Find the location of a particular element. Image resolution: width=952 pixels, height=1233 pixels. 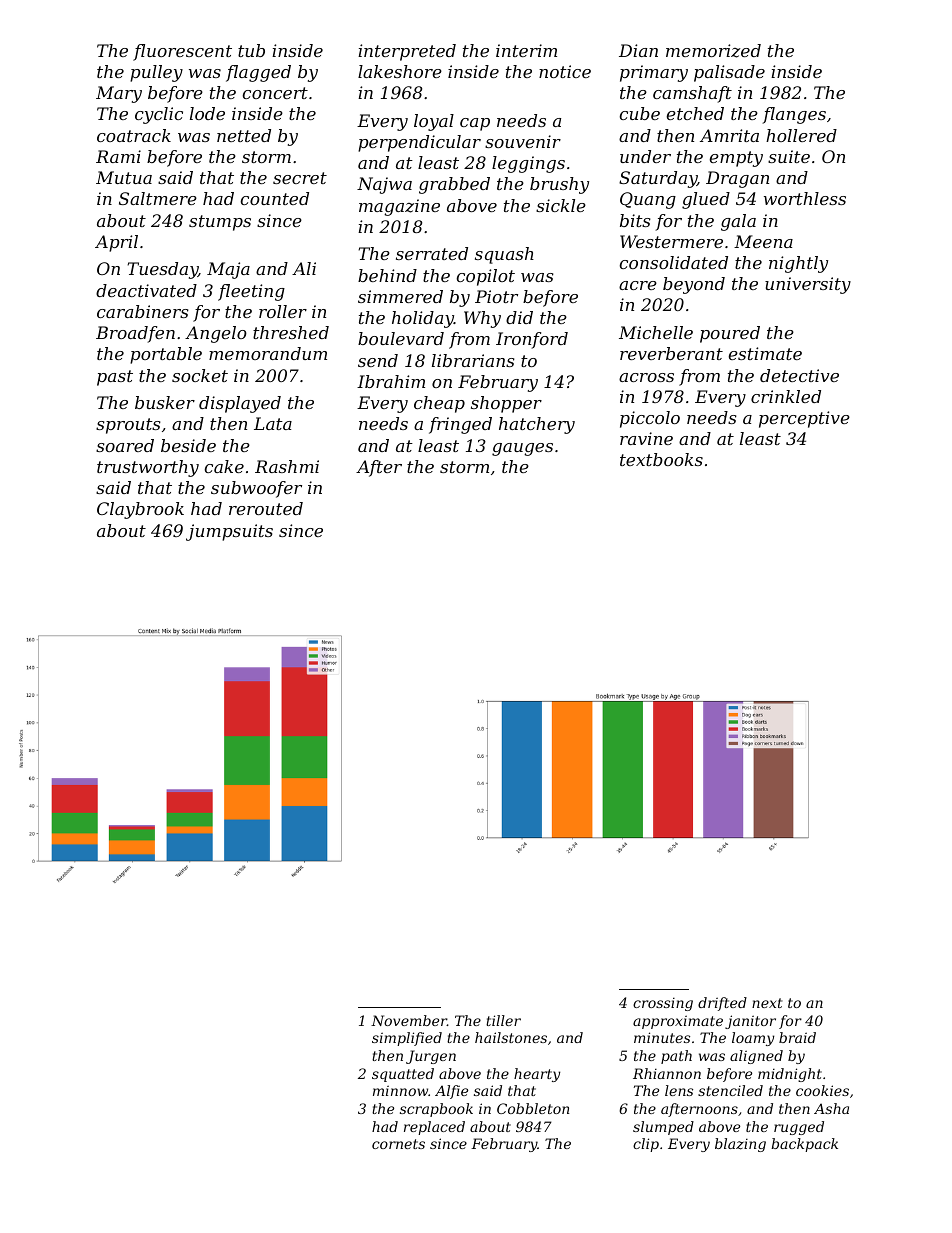

replaced is located at coordinates (434, 1128).
